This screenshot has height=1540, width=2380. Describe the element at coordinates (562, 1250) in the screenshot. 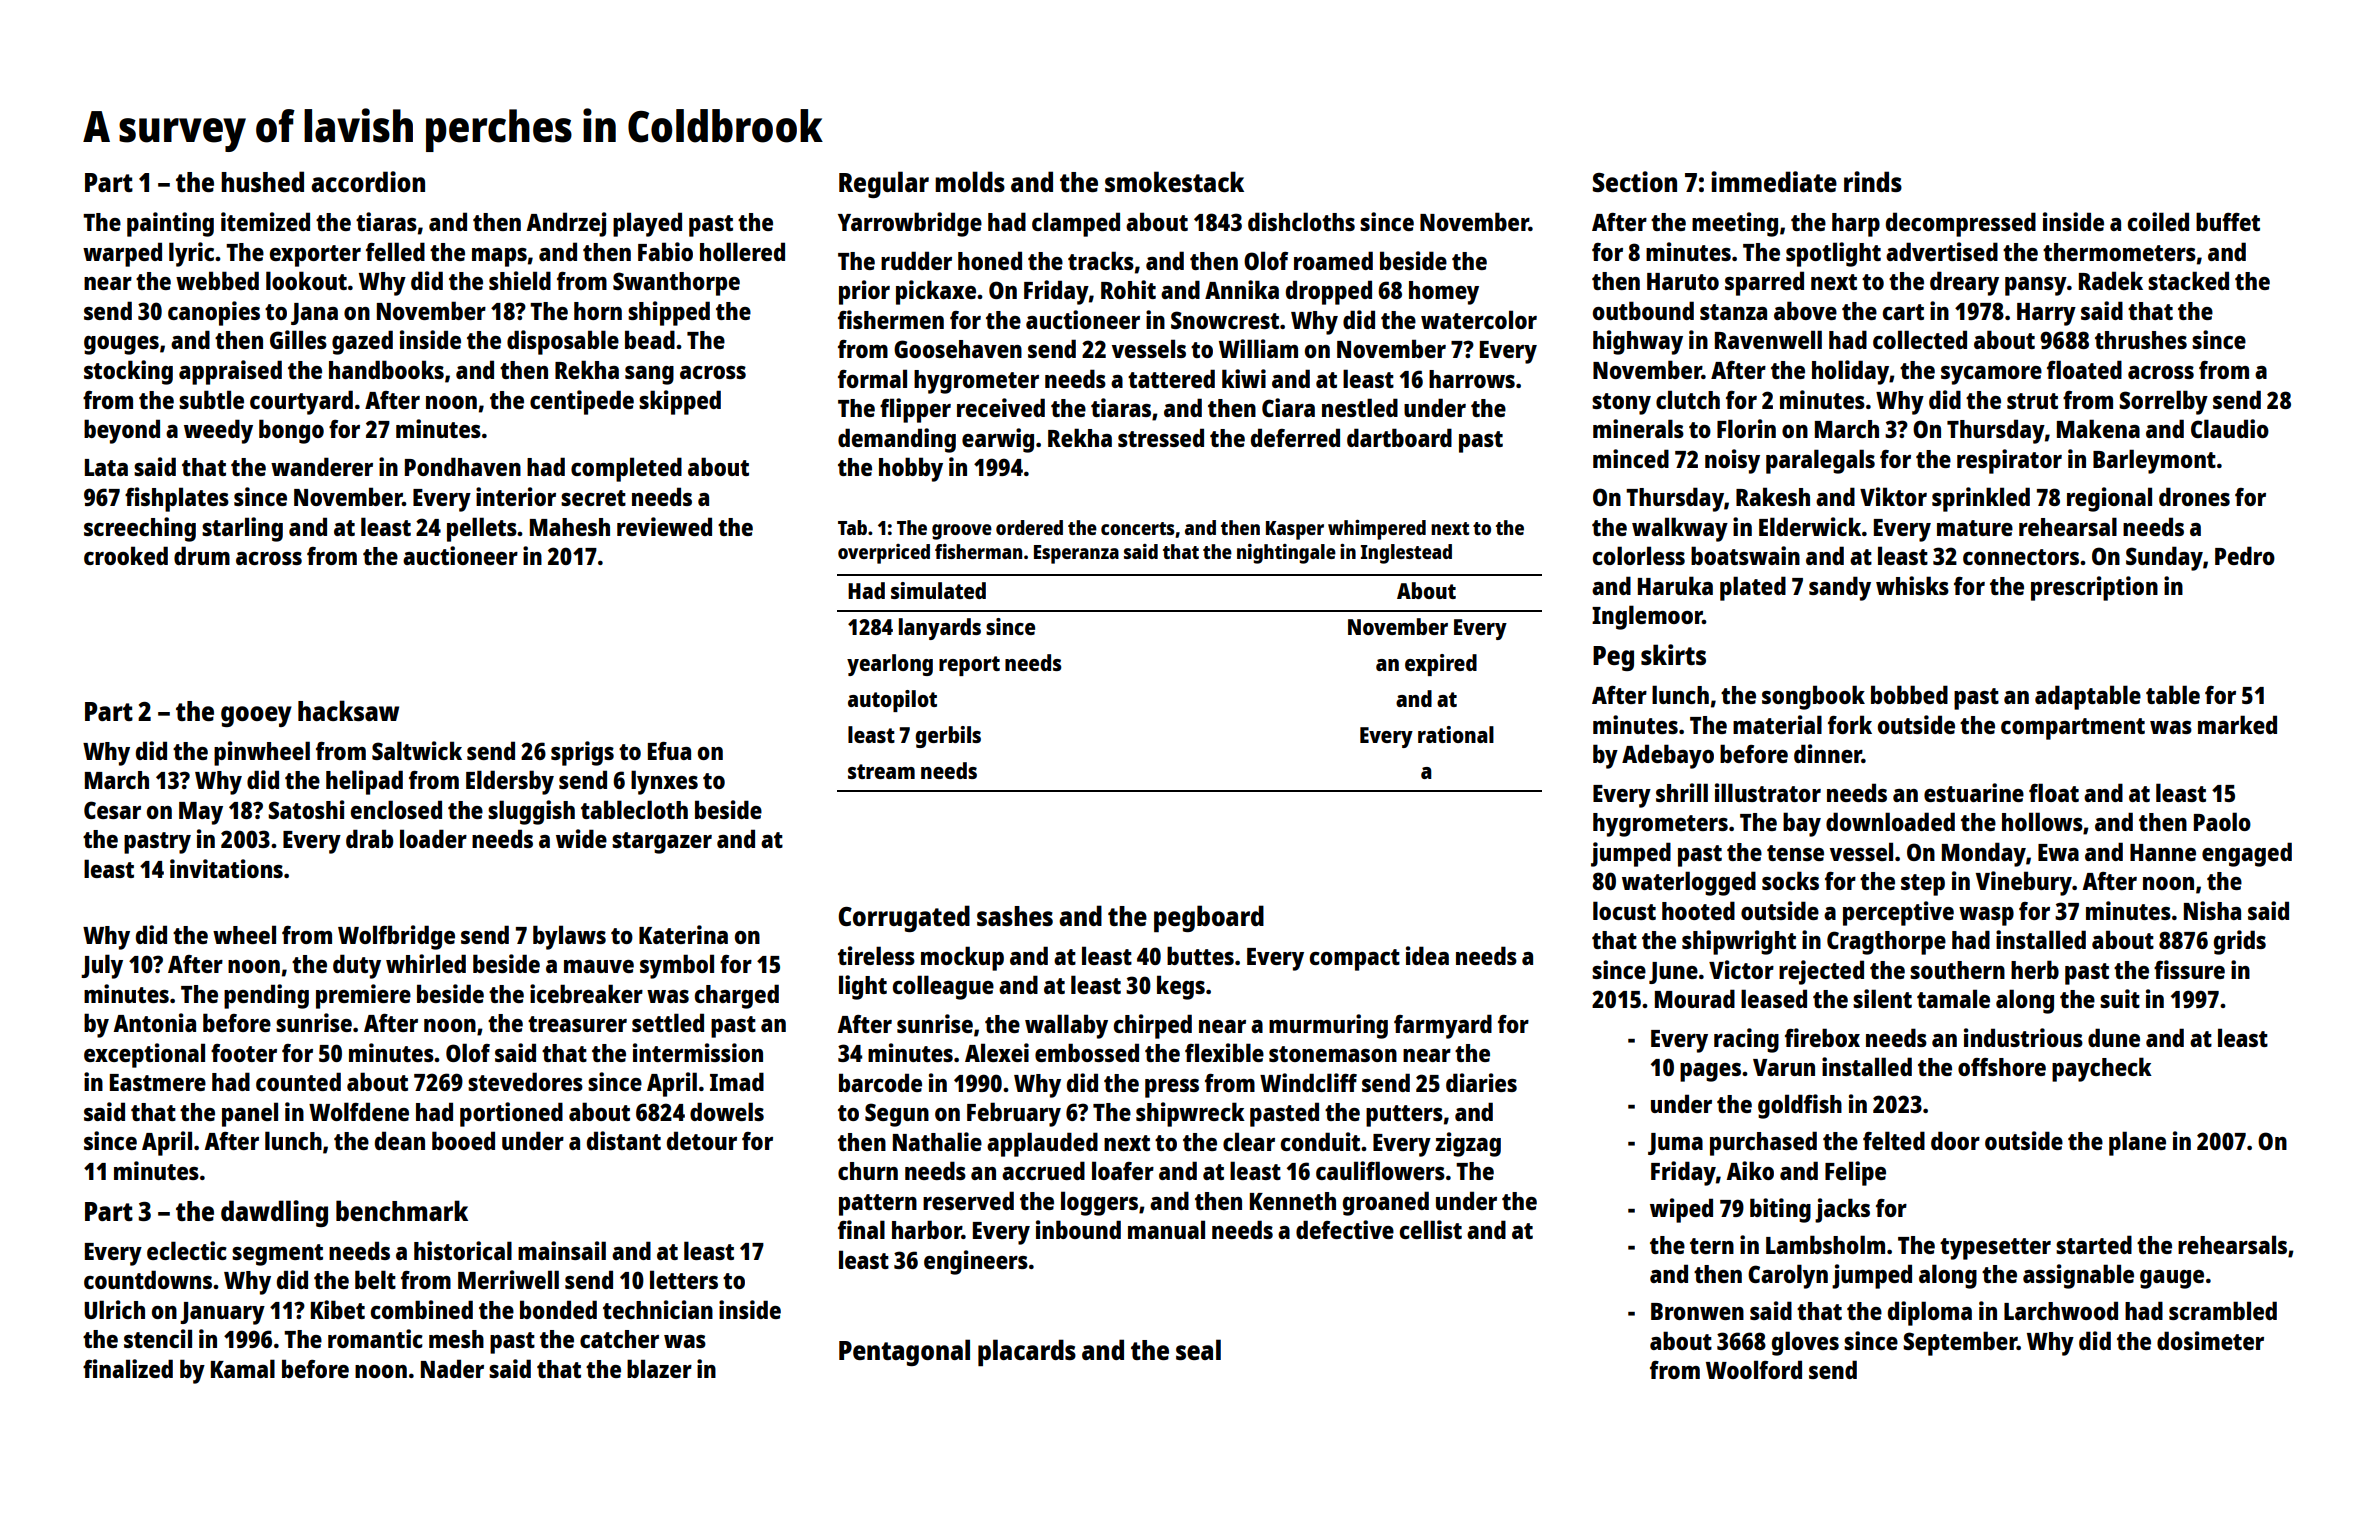

I see `mainsail` at that location.
